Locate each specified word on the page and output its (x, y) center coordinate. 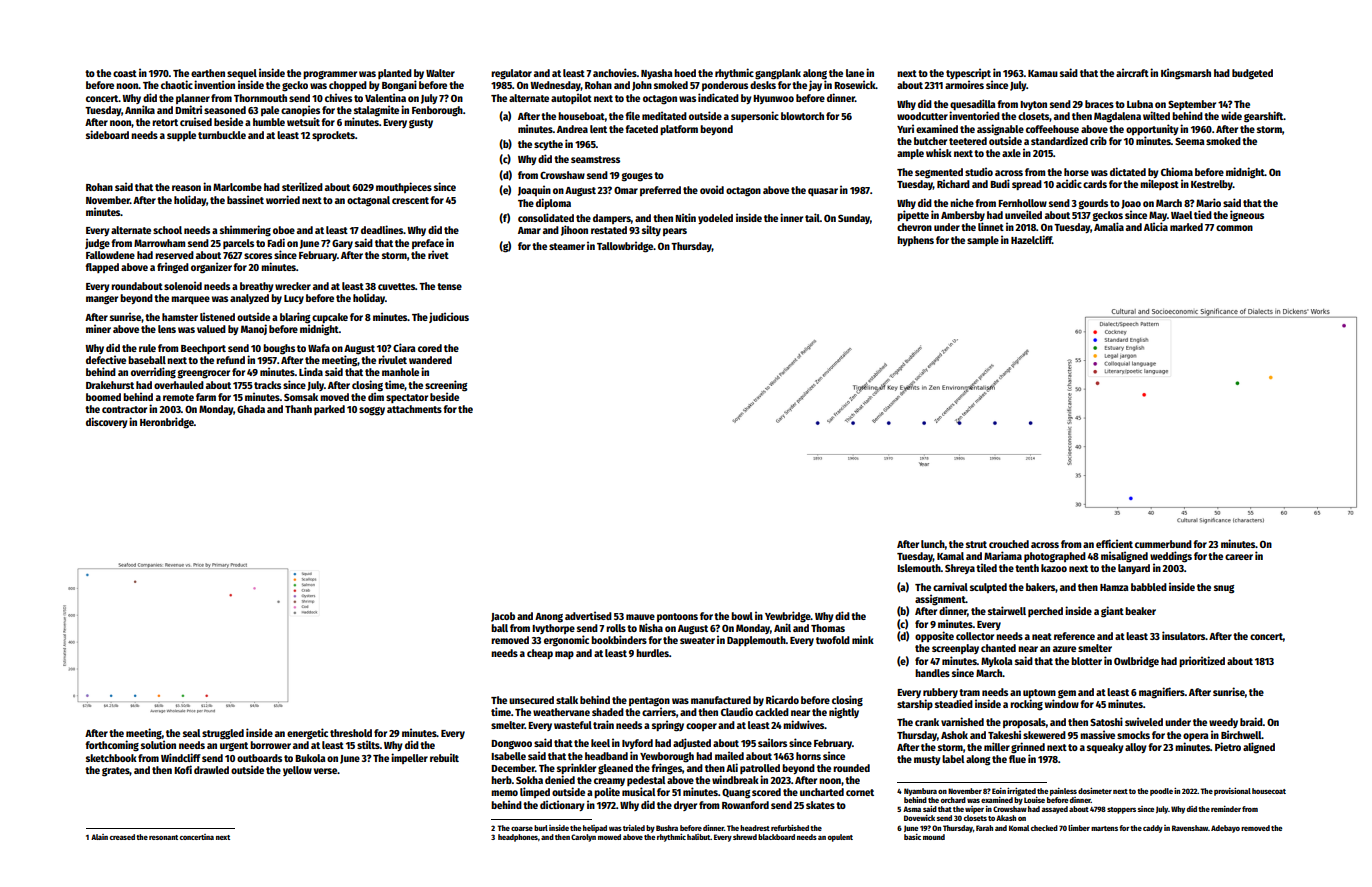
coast (125, 73)
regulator (511, 74)
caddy (1153, 829)
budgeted (1252, 74)
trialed (634, 828)
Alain (99, 837)
